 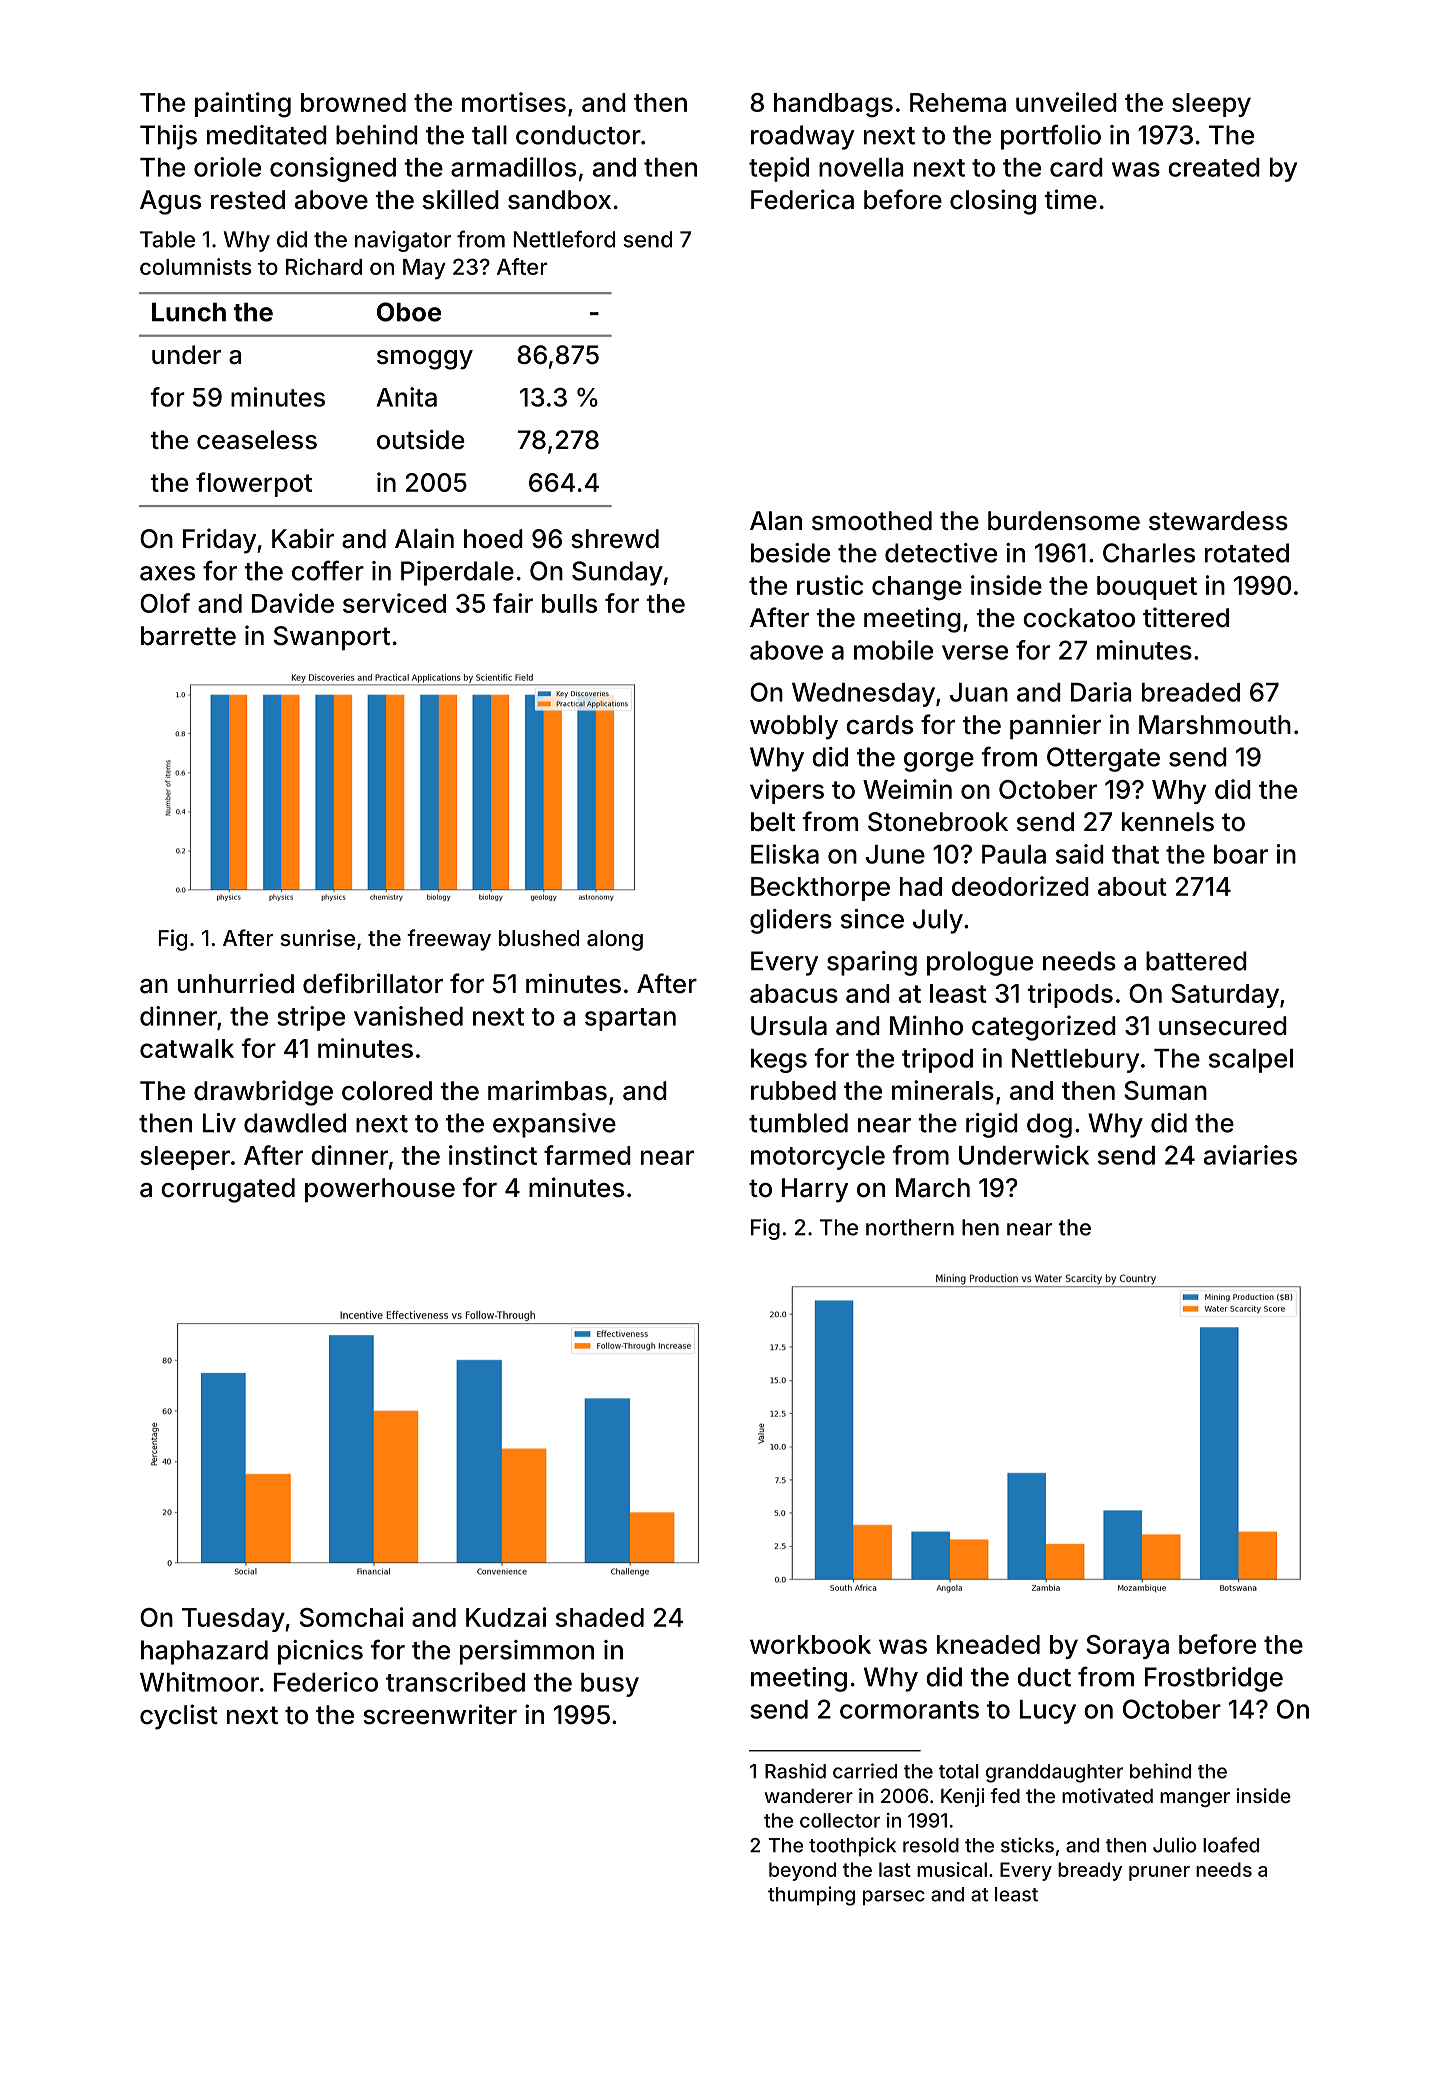 What do you see at coordinates (353, 102) in the image?
I see `browned` at bounding box center [353, 102].
